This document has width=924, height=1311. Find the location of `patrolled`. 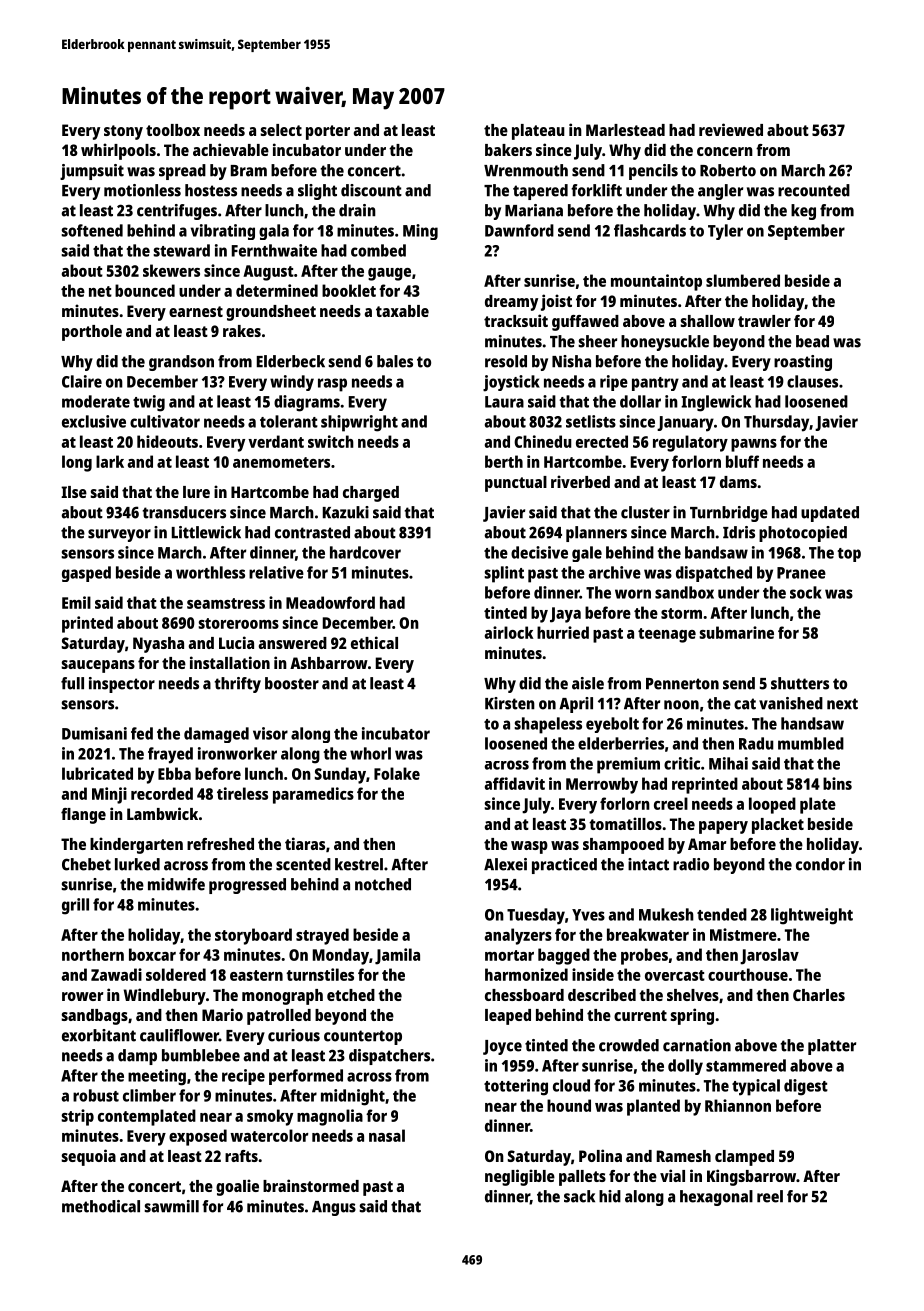

patrolled is located at coordinates (279, 1017).
